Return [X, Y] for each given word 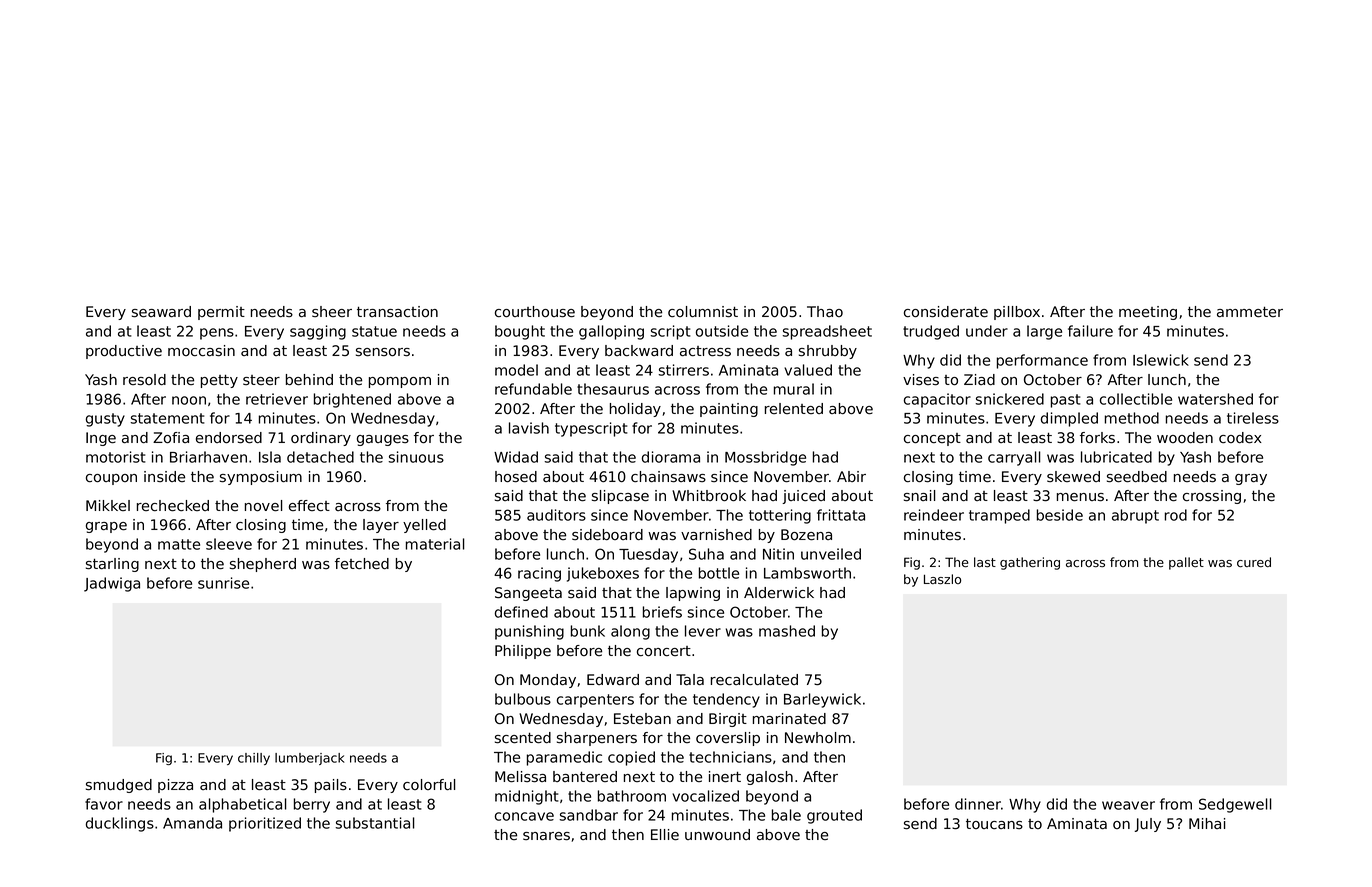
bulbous [523, 699]
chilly [254, 759]
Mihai [1207, 823]
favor [104, 804]
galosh [770, 778]
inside [164, 476]
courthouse [535, 312]
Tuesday [648, 555]
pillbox [1017, 313]
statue [374, 331]
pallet [1186, 563]
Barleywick [822, 700]
